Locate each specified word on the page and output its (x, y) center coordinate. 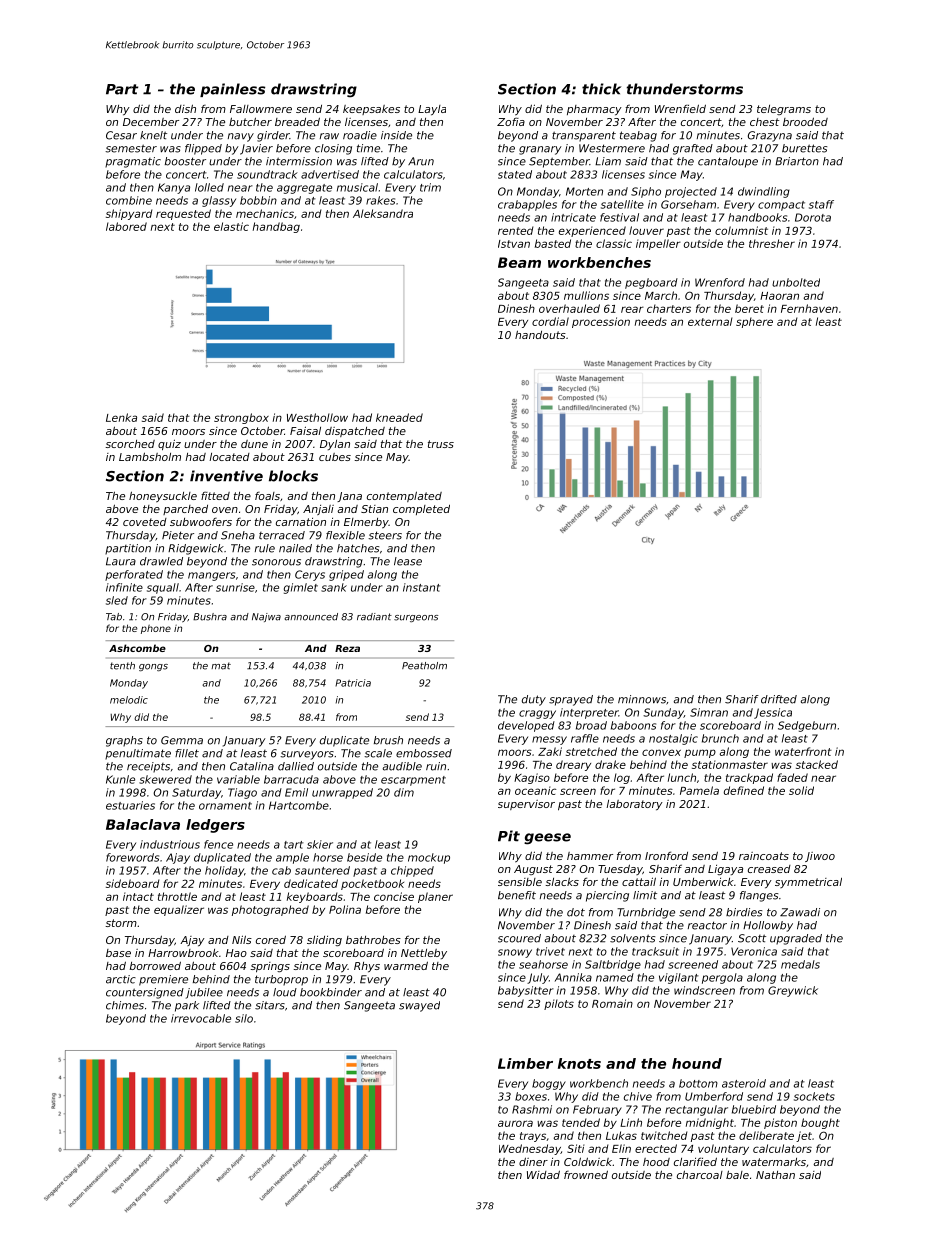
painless (232, 90)
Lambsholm (150, 456)
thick (601, 89)
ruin (436, 766)
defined (744, 790)
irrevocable (201, 1018)
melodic (129, 700)
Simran (709, 712)
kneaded (399, 417)
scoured (519, 938)
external (710, 321)
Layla (432, 110)
